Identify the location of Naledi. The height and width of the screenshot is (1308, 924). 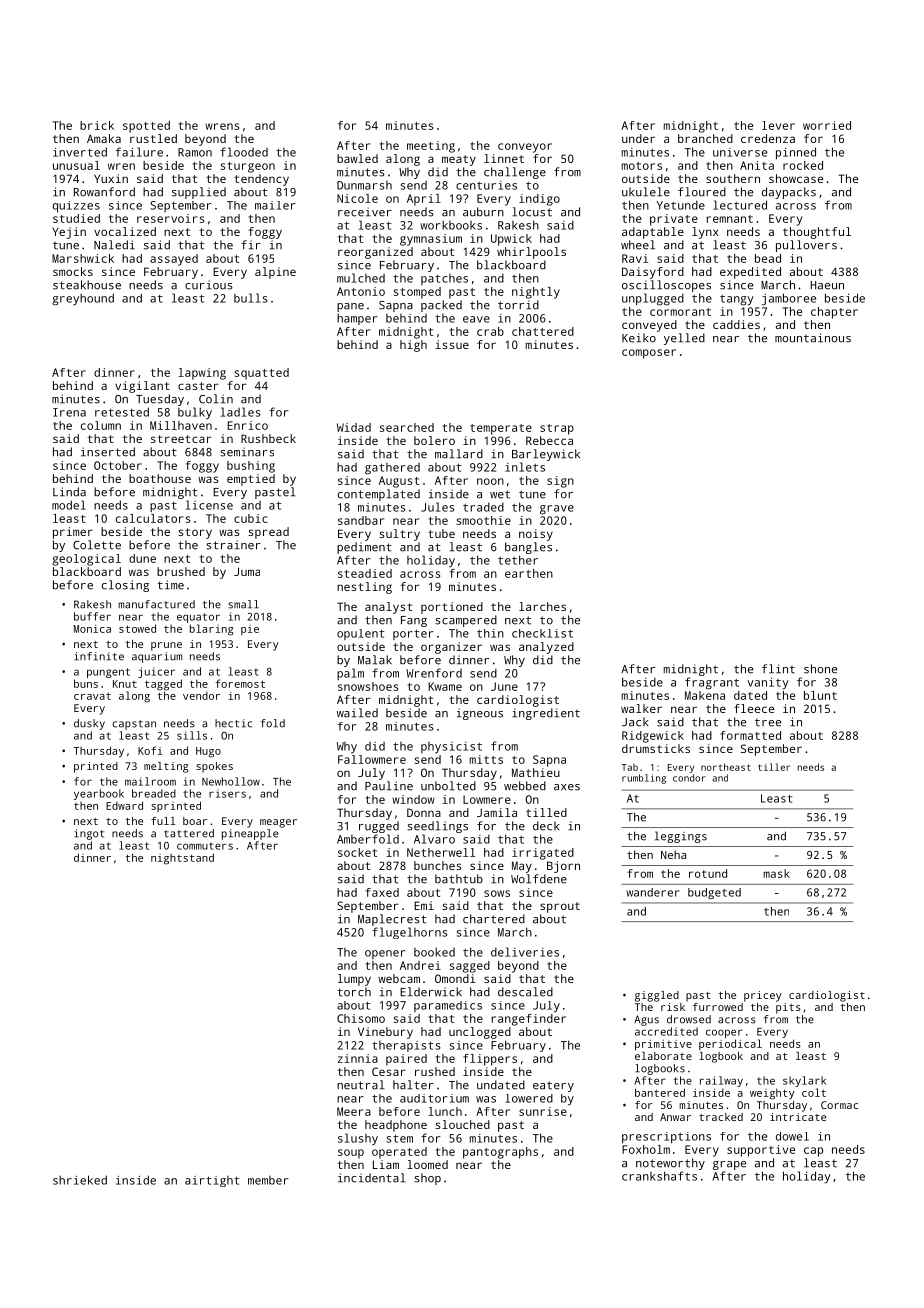
(114, 245).
